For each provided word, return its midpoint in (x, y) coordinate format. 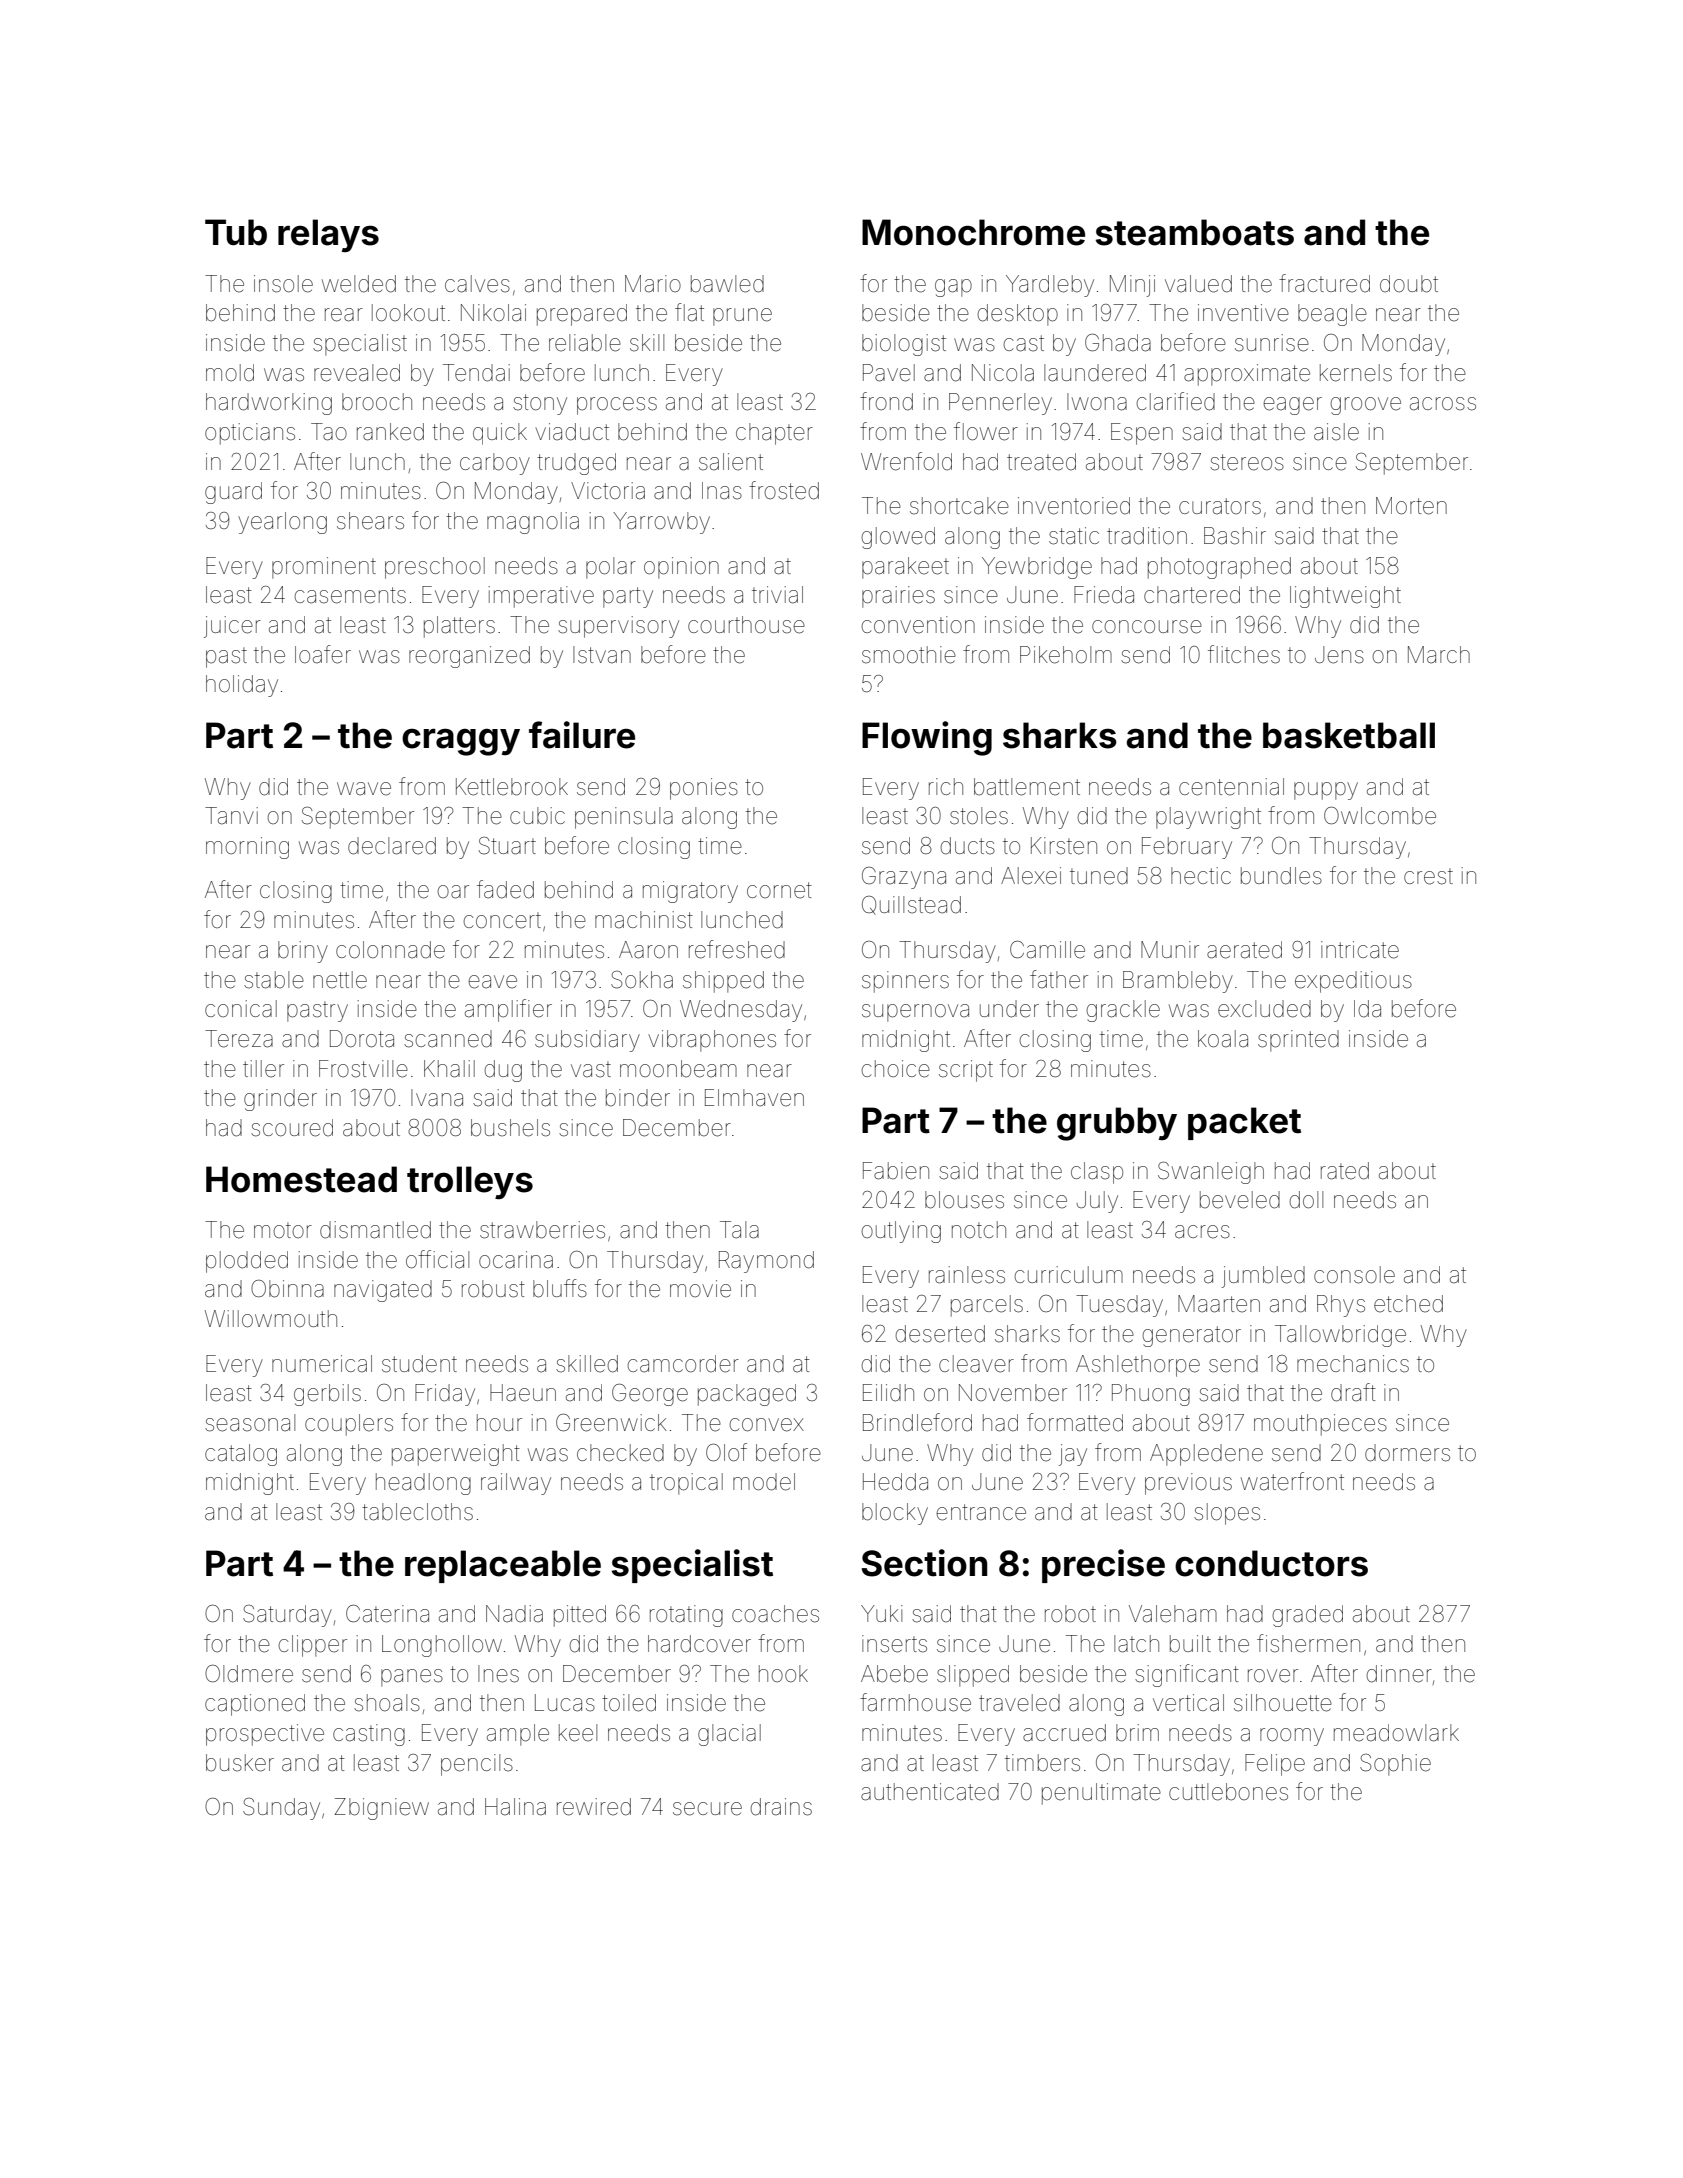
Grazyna (904, 878)
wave (364, 789)
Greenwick (611, 1423)
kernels (1356, 373)
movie (700, 1289)
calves (477, 284)
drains (781, 1807)
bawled (727, 284)
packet (1244, 1123)
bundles (1281, 876)
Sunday (281, 1809)
